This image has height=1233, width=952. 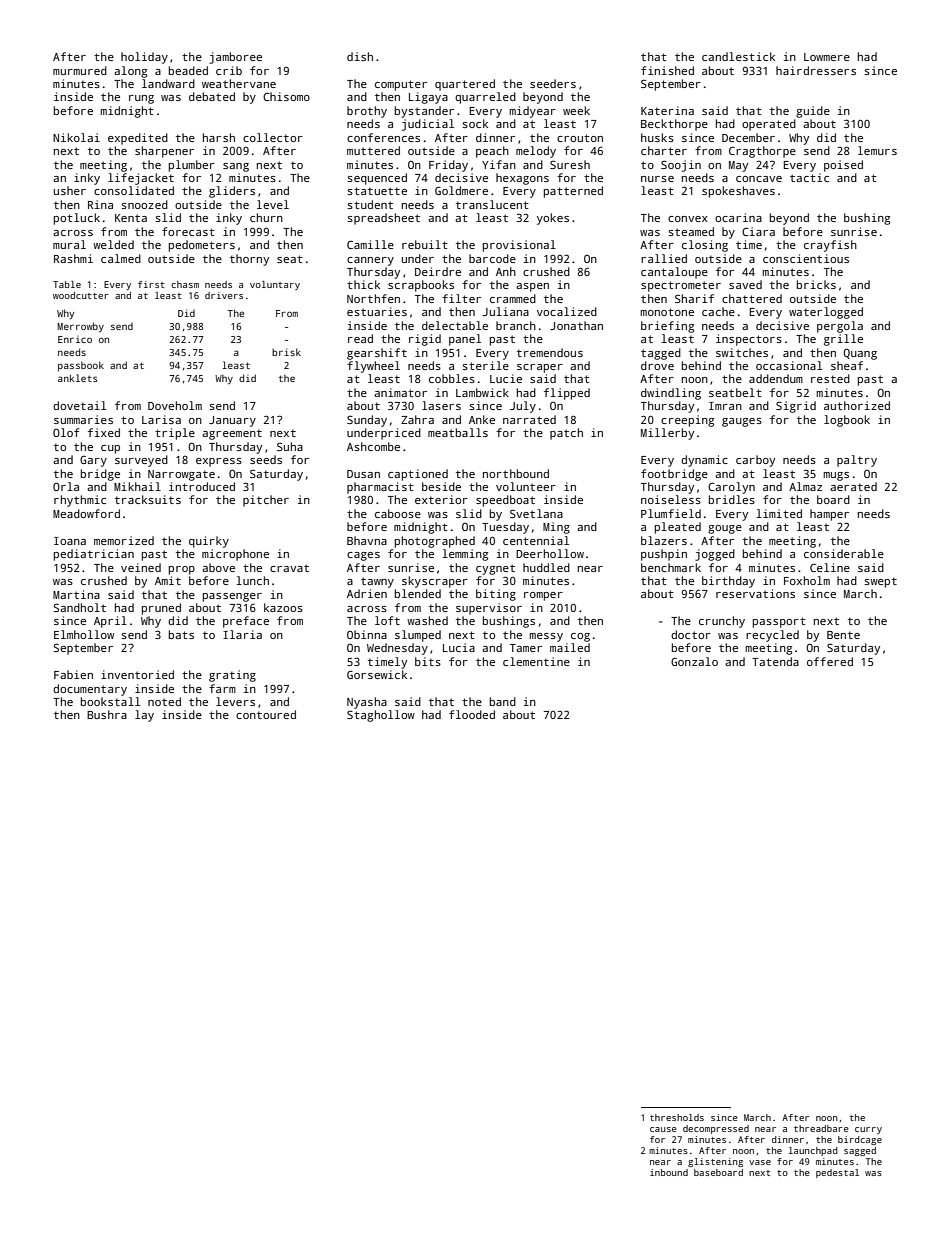 I want to click on closing, so click(x=705, y=246).
